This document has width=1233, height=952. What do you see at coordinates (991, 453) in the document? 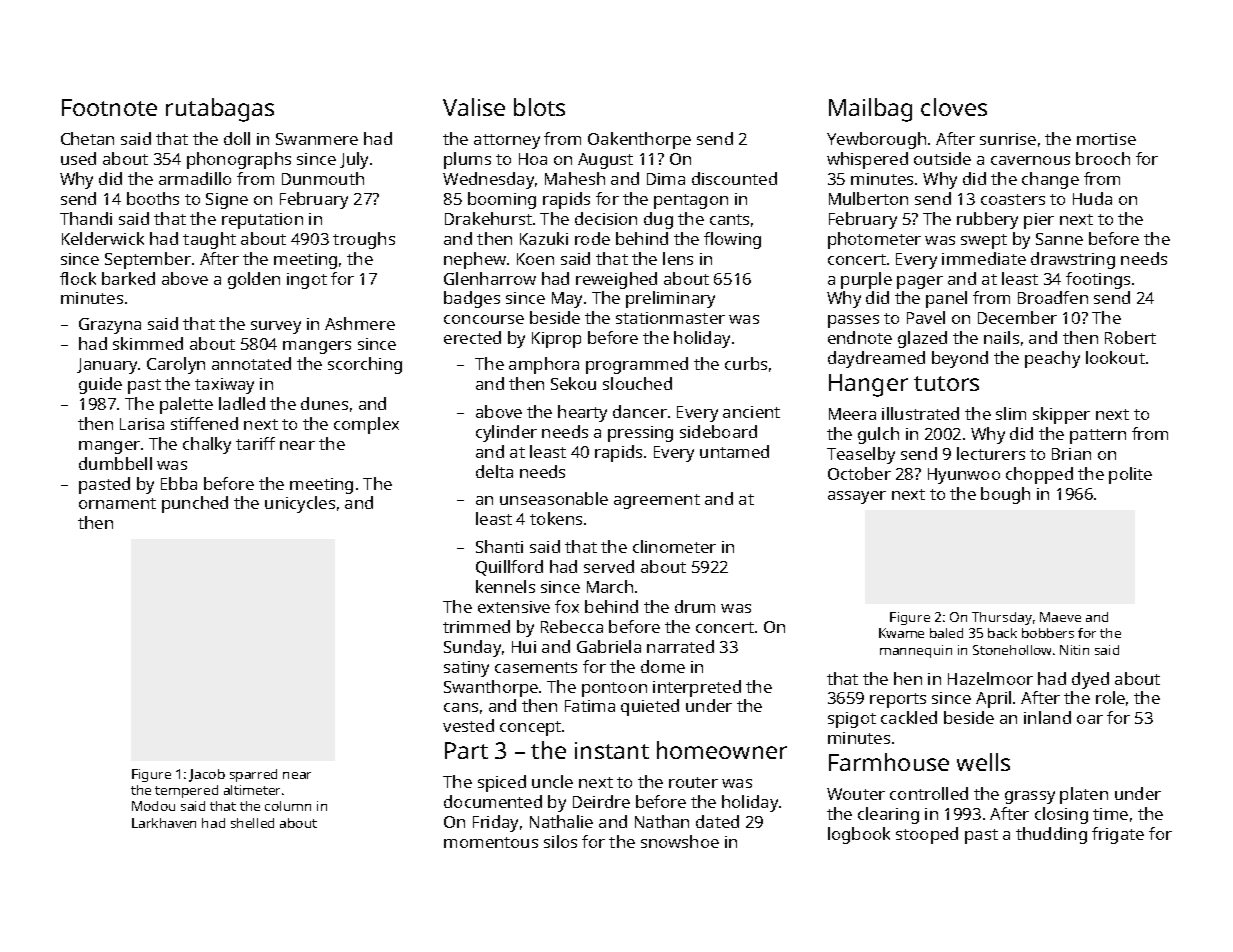
I see `lecturers` at bounding box center [991, 453].
